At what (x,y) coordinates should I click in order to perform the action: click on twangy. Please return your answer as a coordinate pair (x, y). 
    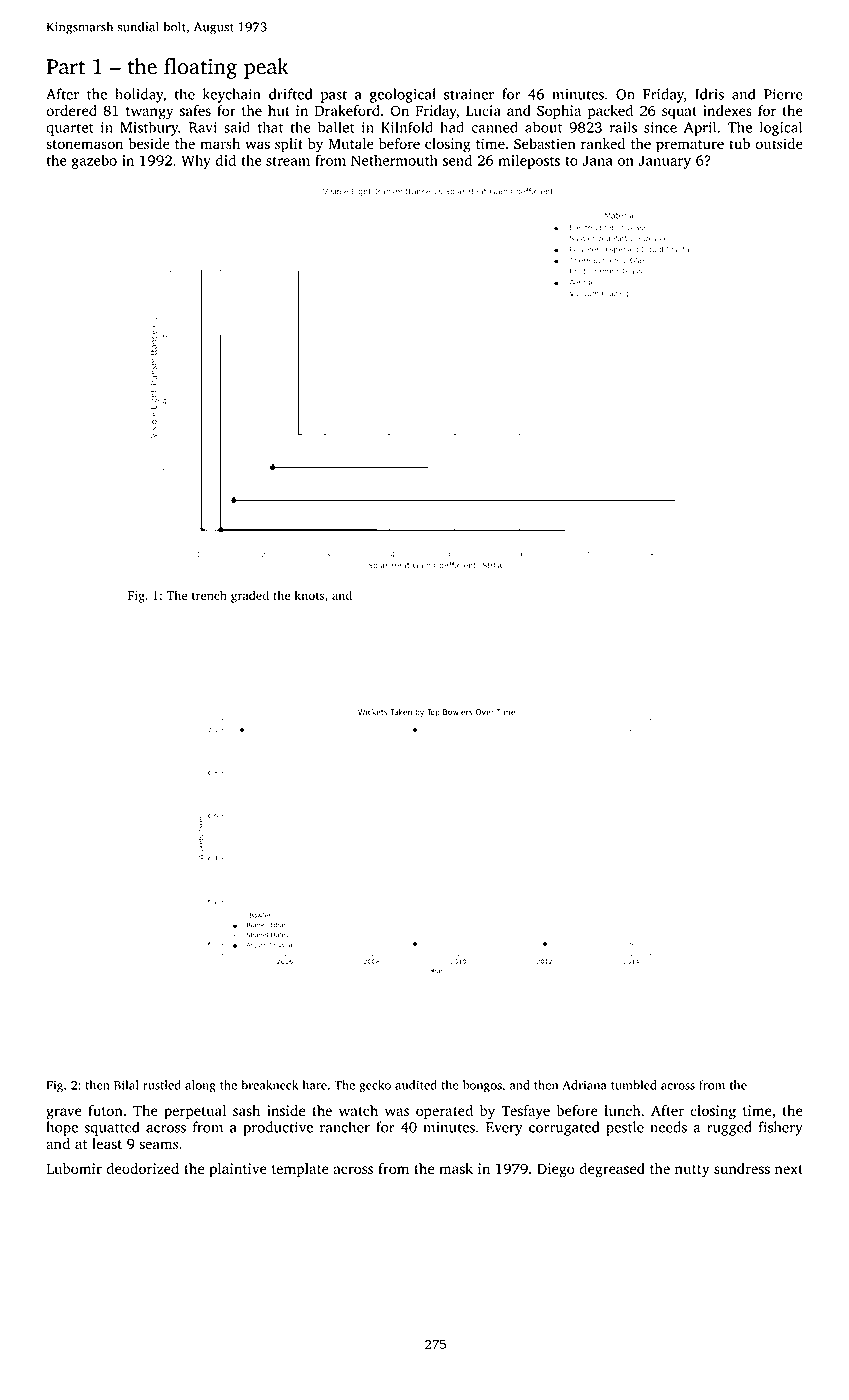
    Looking at the image, I should click on (149, 113).
